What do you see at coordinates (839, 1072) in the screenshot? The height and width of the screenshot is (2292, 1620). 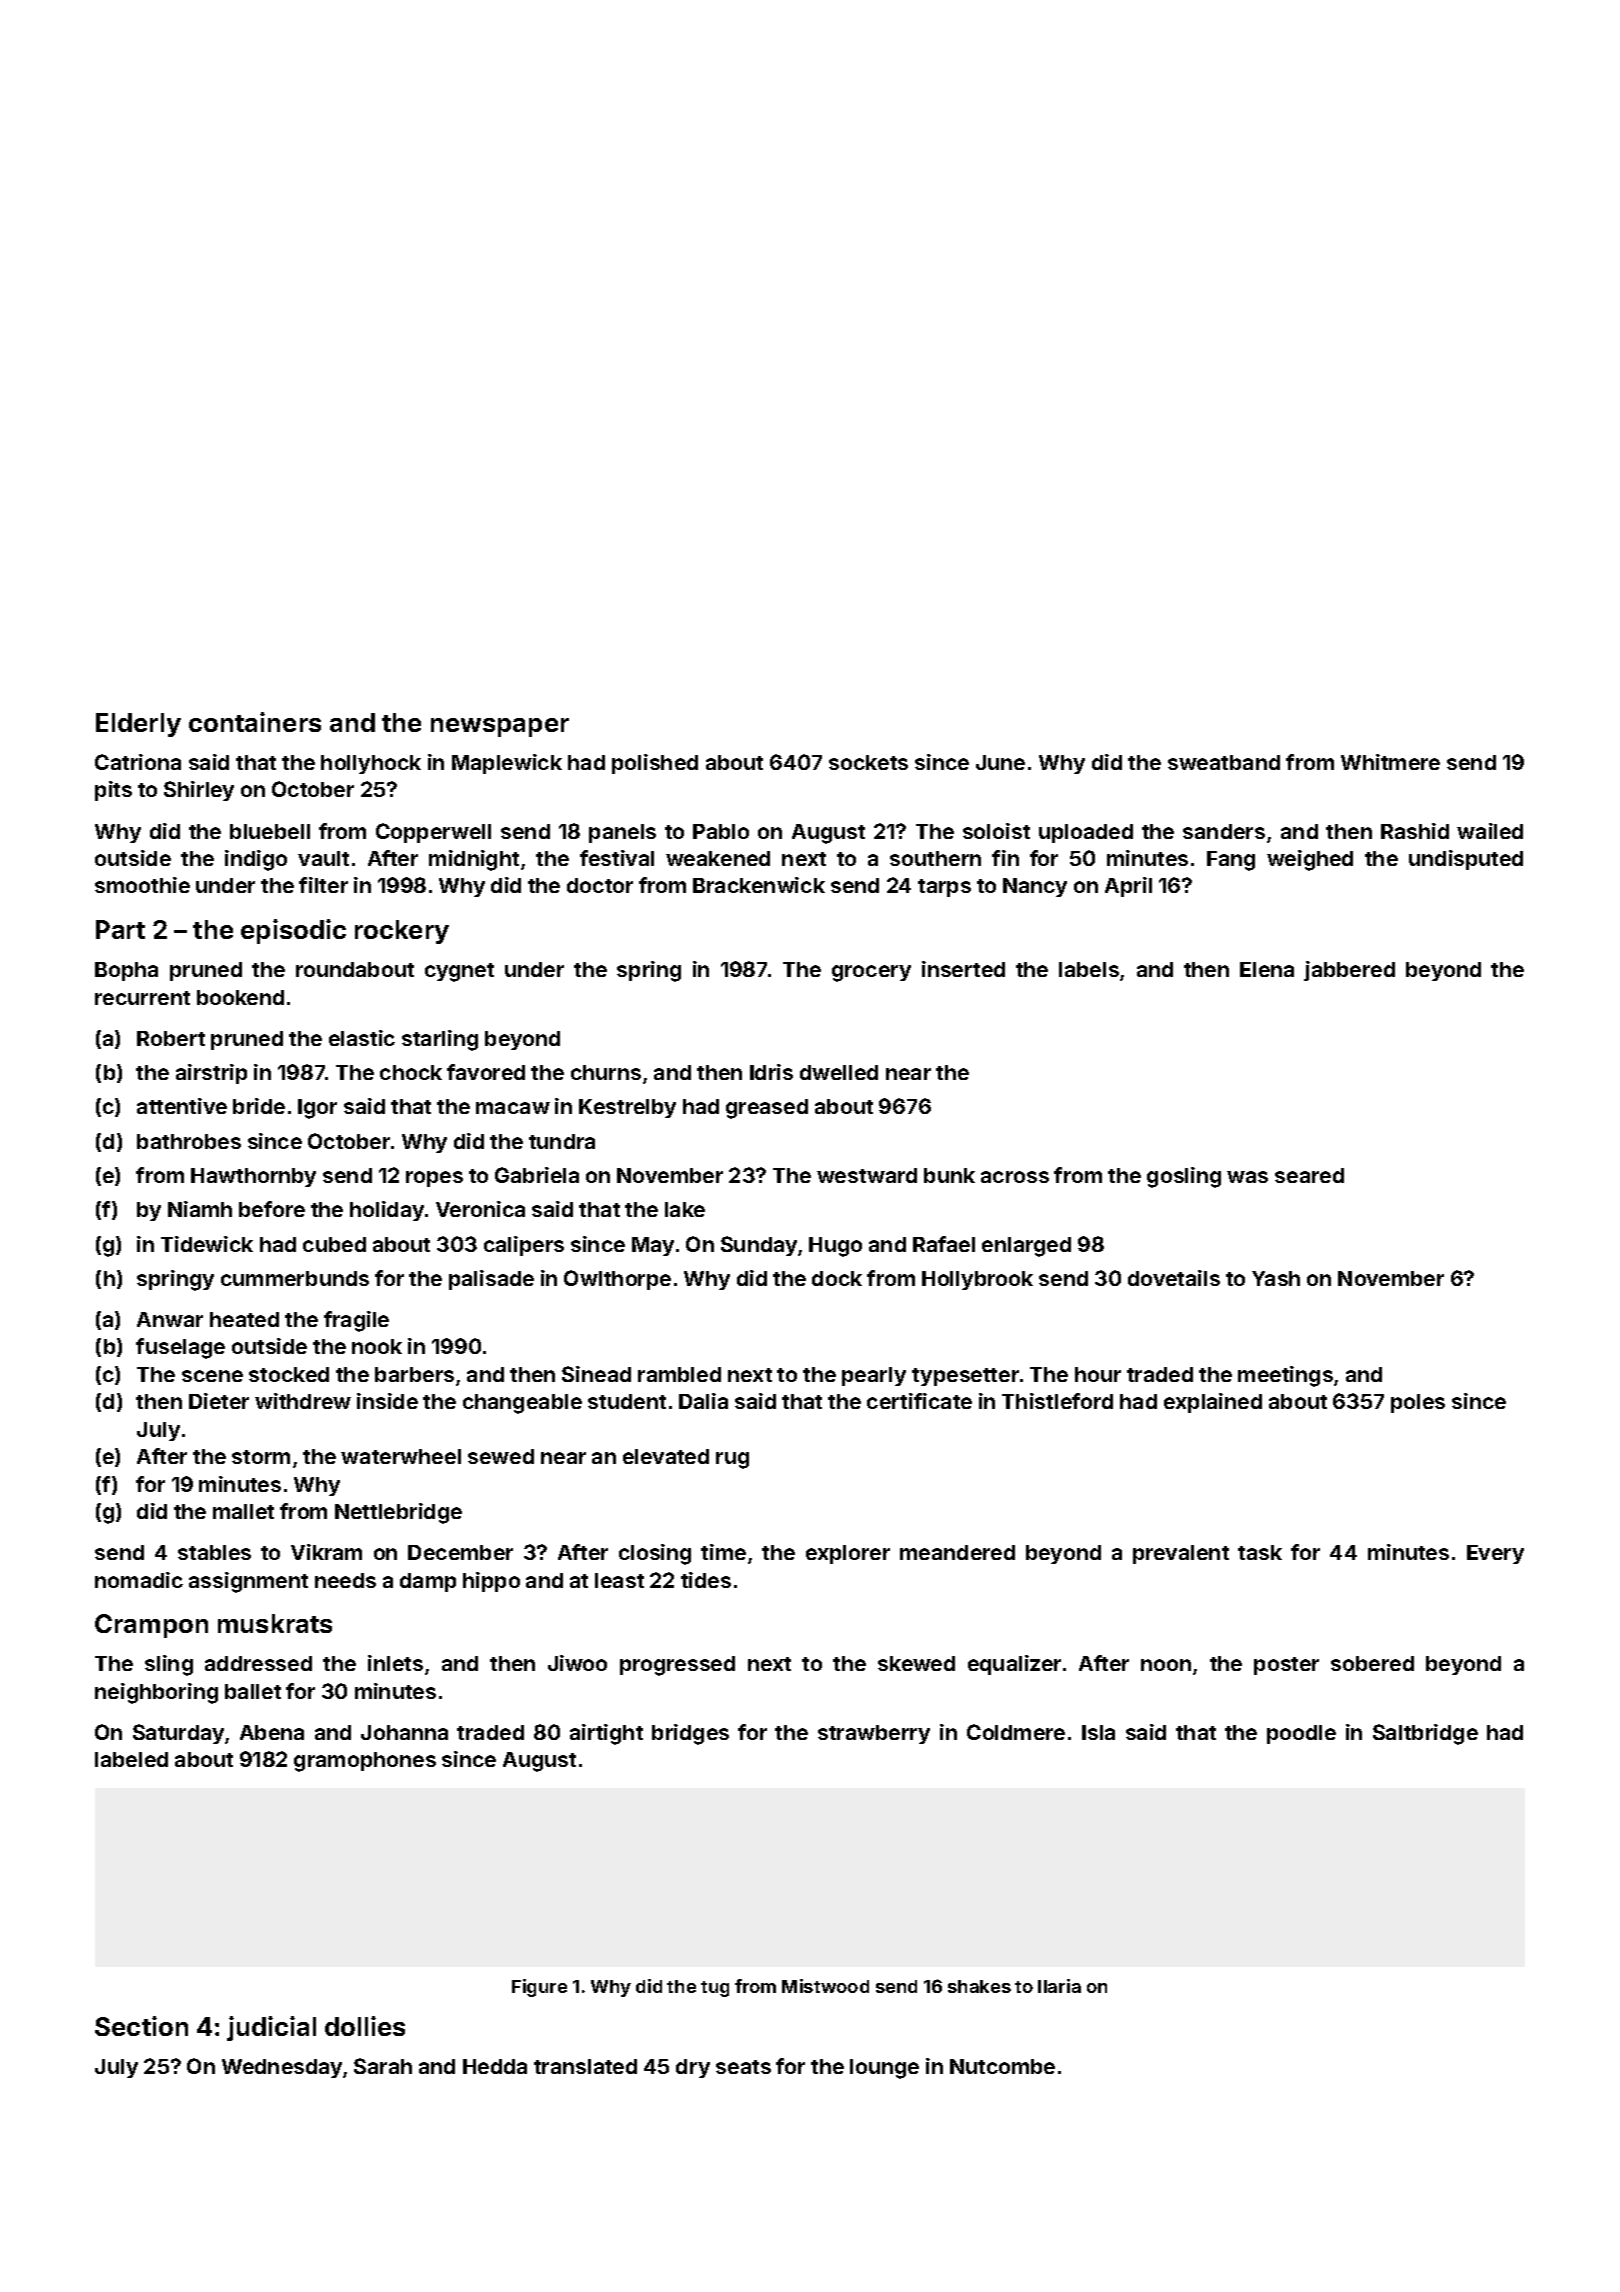 I see `dwelled` at bounding box center [839, 1072].
